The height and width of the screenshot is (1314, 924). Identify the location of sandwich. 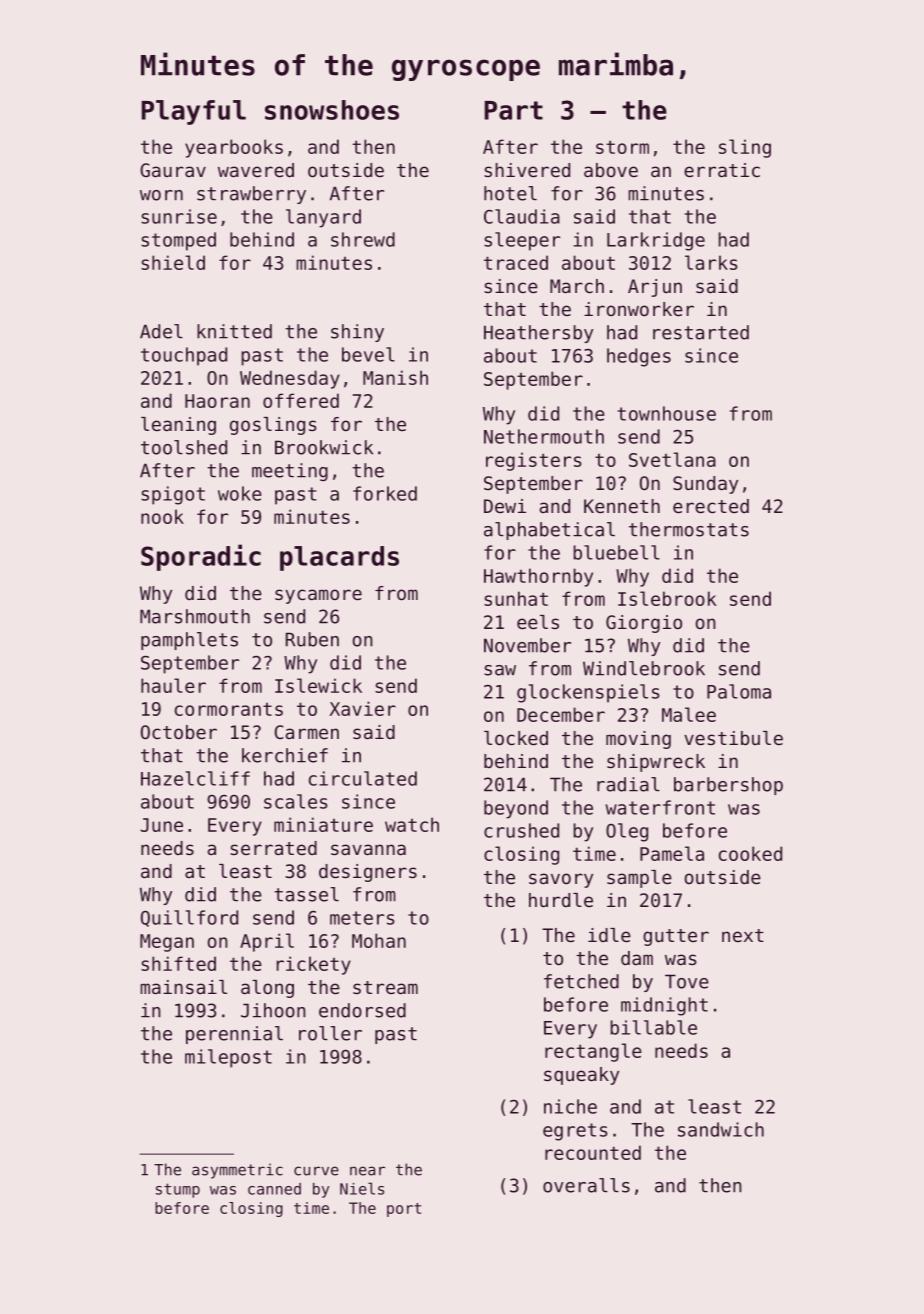
(721, 1129).
